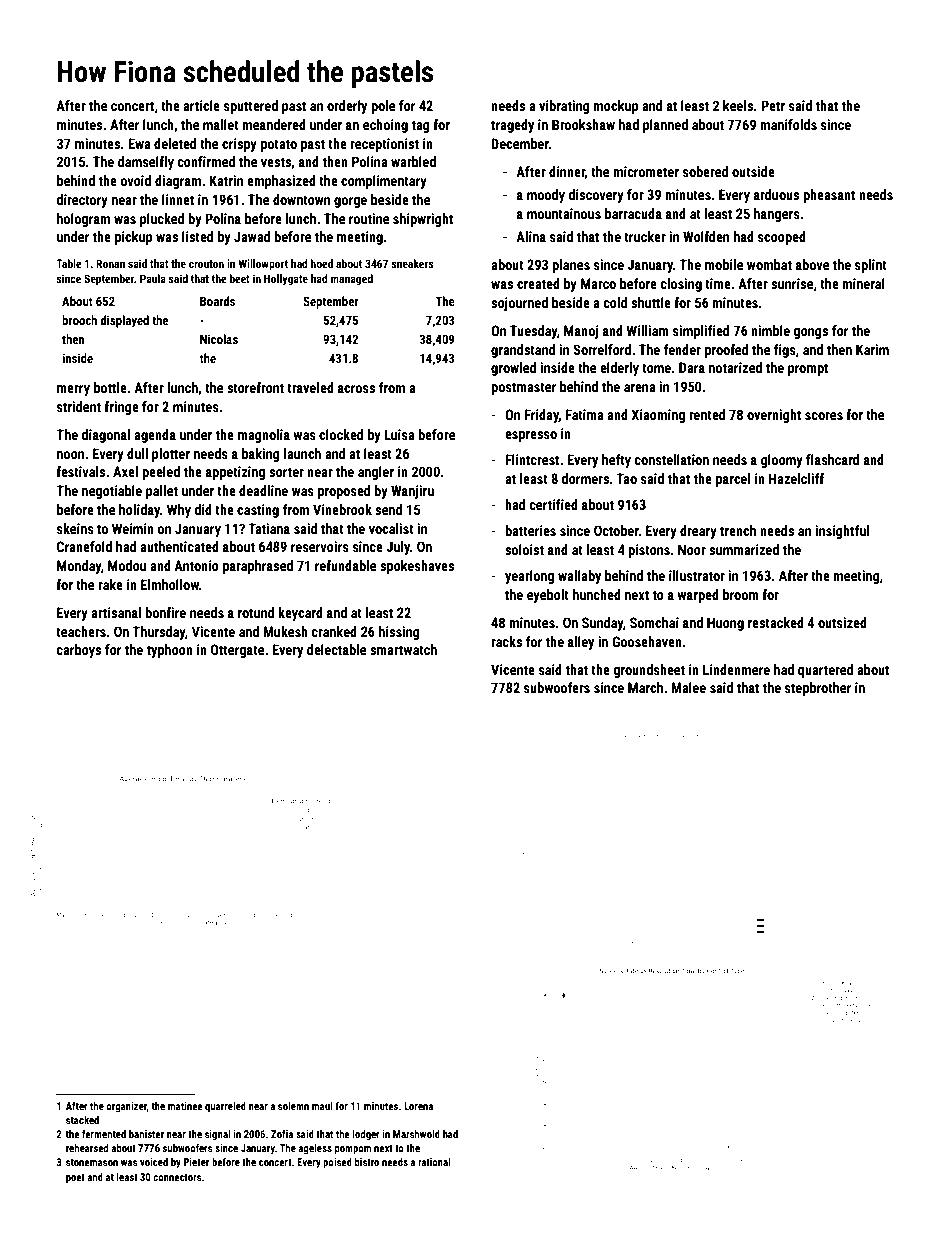 The image size is (952, 1233). What do you see at coordinates (237, 651) in the page?
I see `Ottergate` at bounding box center [237, 651].
